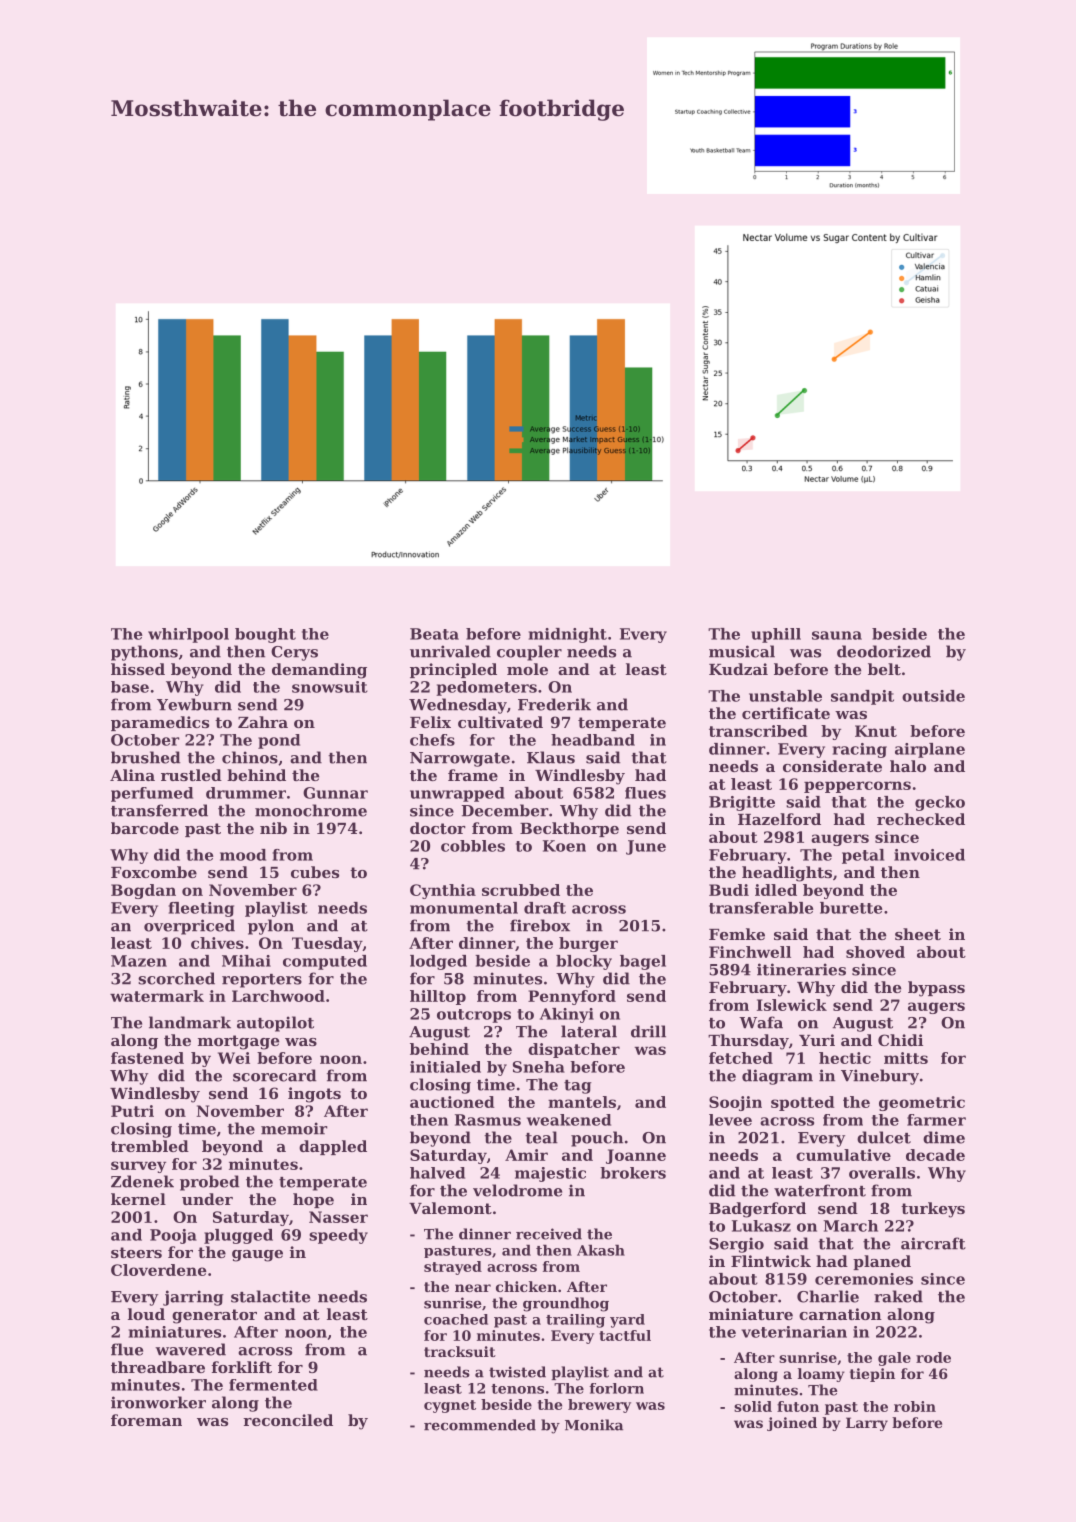  Describe the element at coordinates (265, 635) in the screenshot. I see `bought` at that location.
